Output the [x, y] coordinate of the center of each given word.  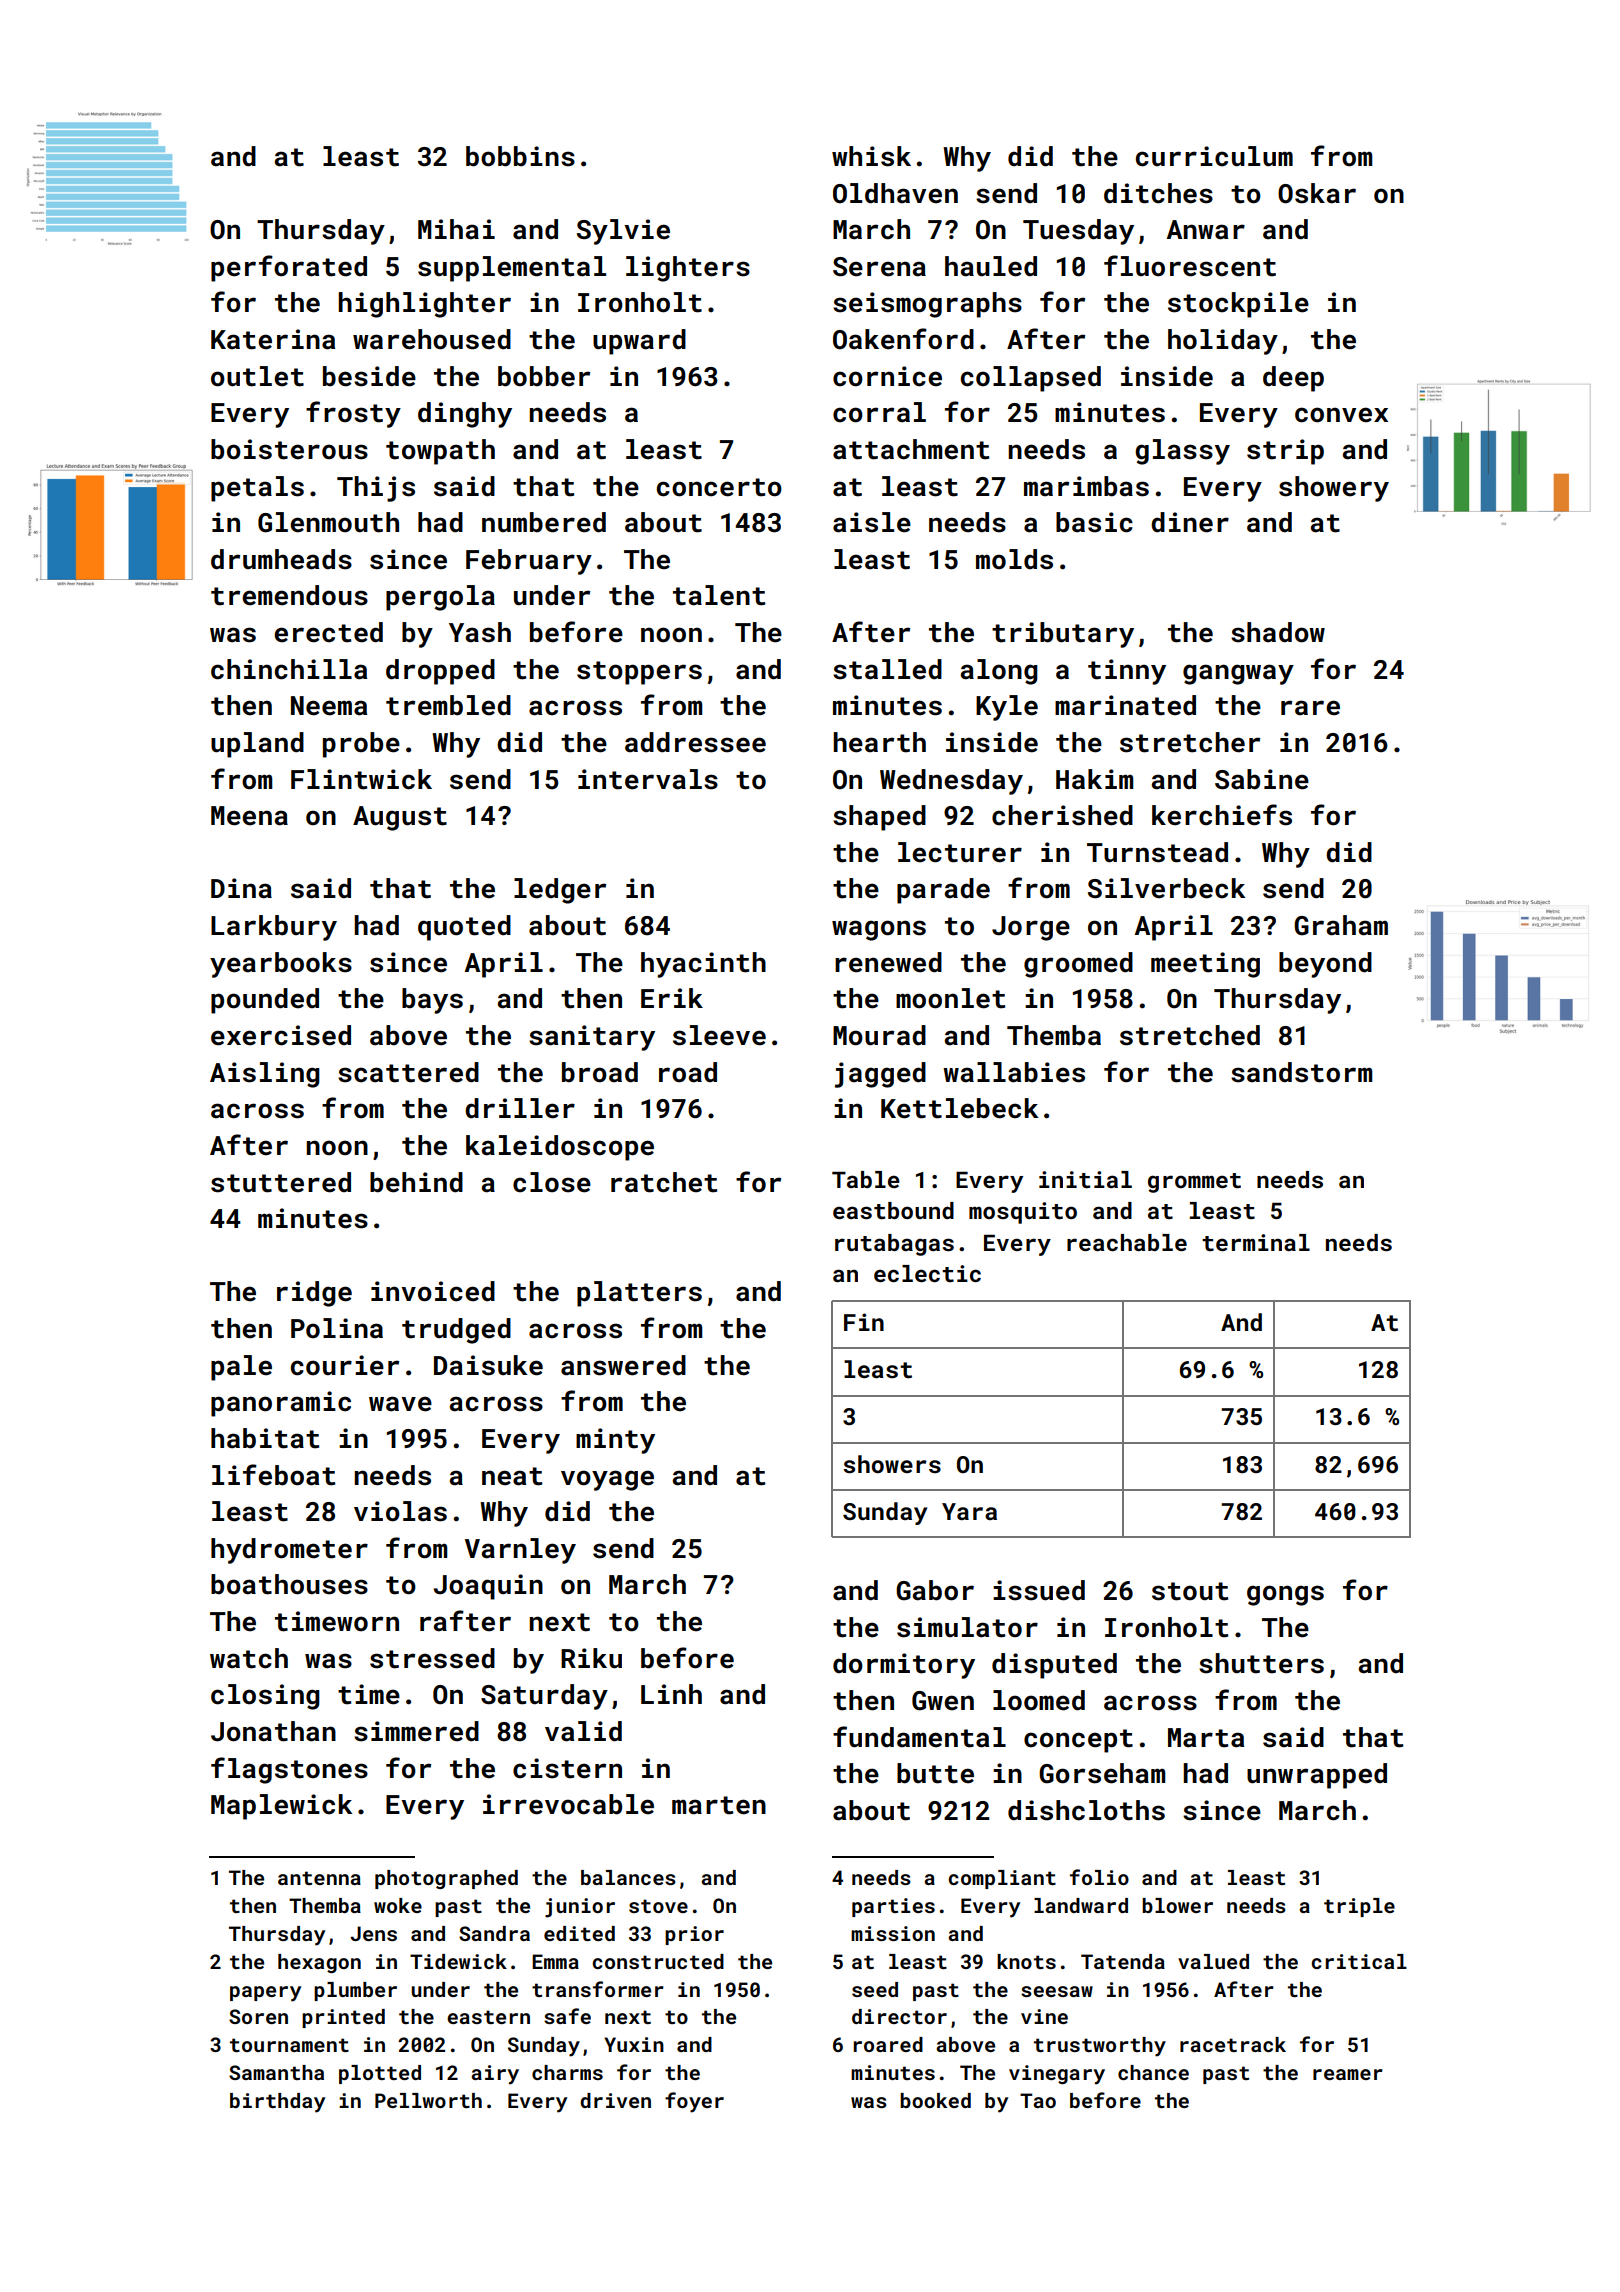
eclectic [927, 1273]
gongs [1285, 1595]
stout [1190, 1591]
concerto [719, 487]
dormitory [904, 1666]
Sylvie [623, 232]
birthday [277, 2103]
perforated [289, 268]
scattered [408, 1072]
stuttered [281, 1182]
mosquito [1023, 1213]
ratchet [664, 1182]
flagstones [289, 1770]
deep [1293, 379]
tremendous [289, 595]
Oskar [1317, 193]
